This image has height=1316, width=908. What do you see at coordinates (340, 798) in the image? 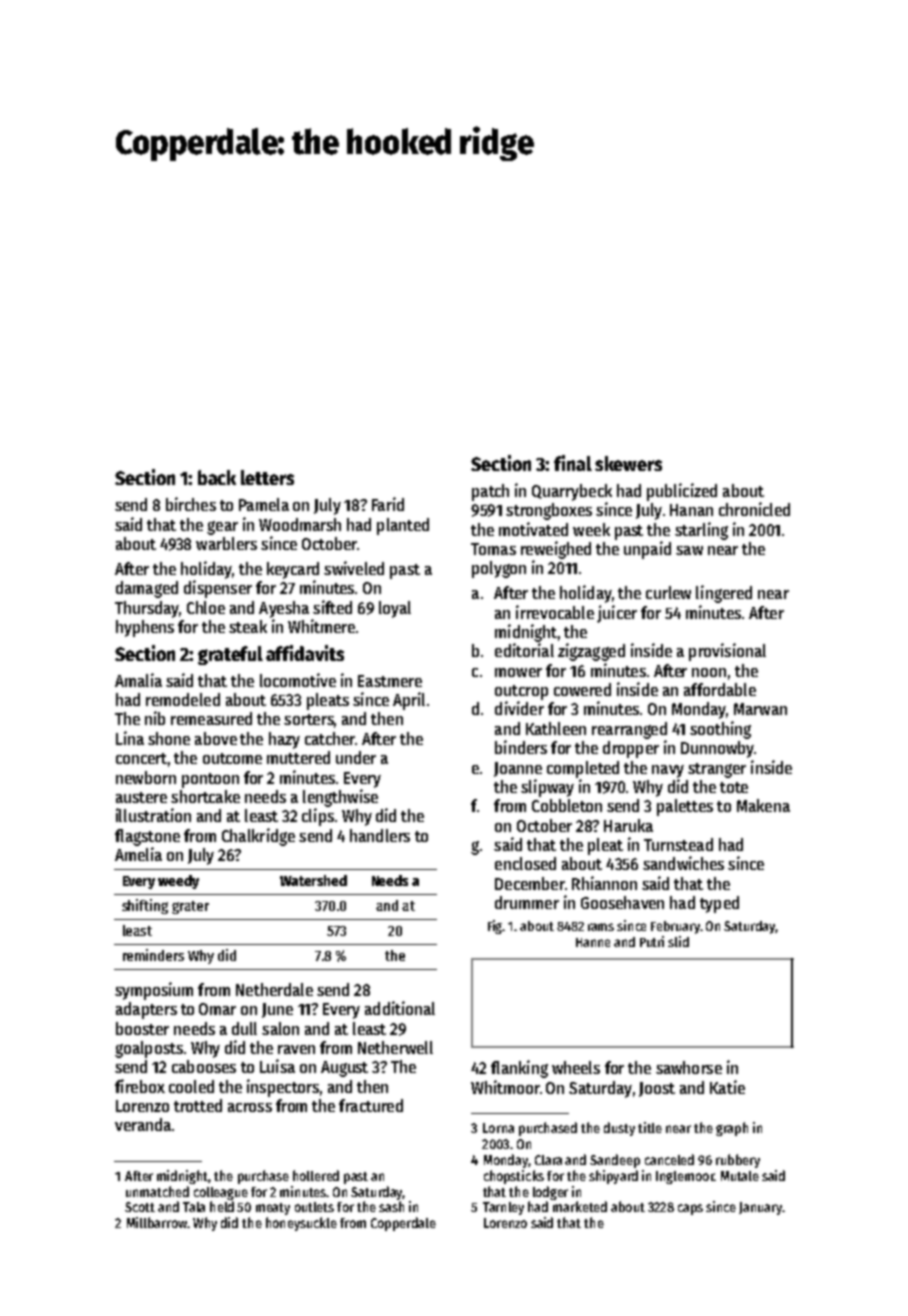
I see `lengthwise` at bounding box center [340, 798].
